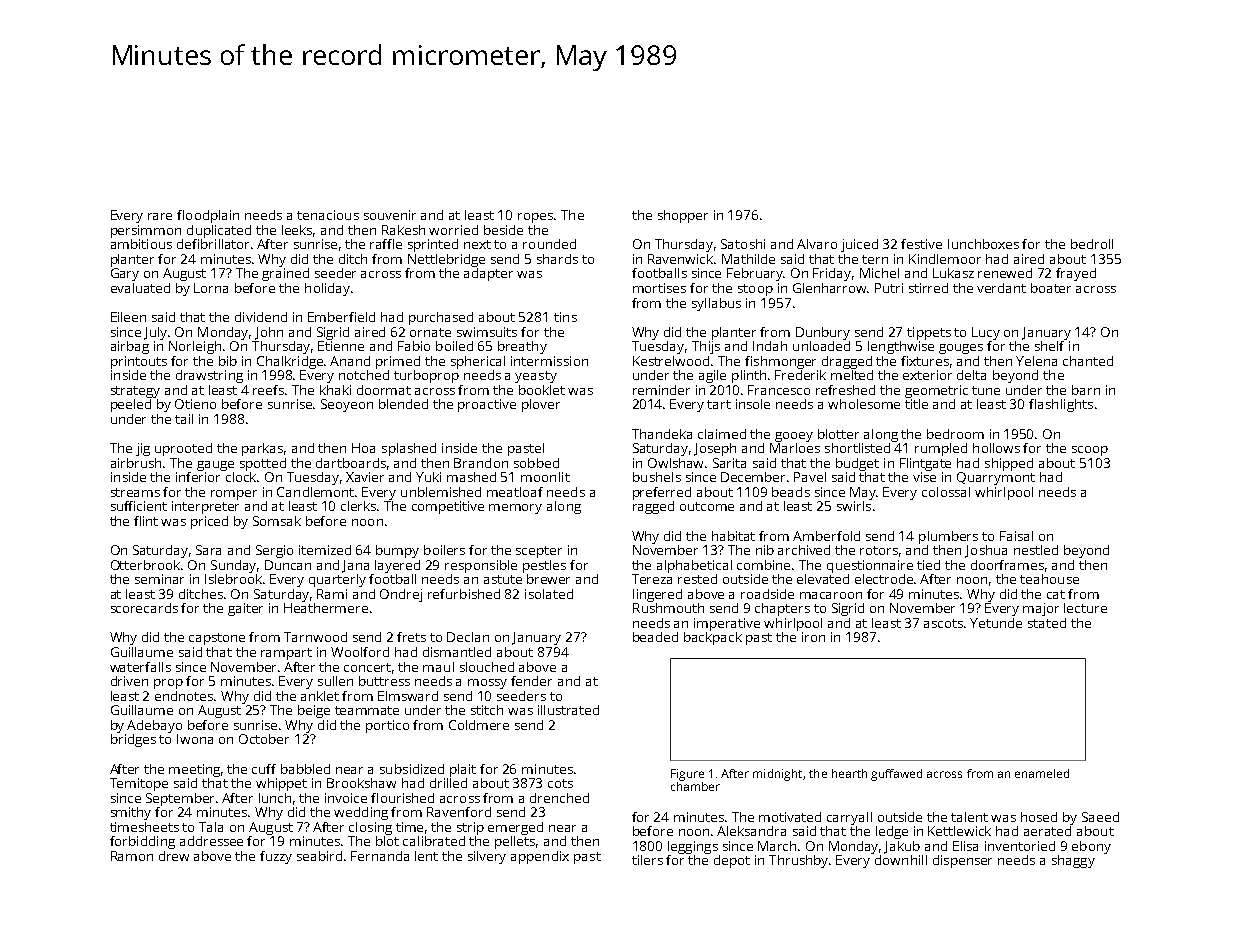  I want to click on souvenir, so click(390, 215).
